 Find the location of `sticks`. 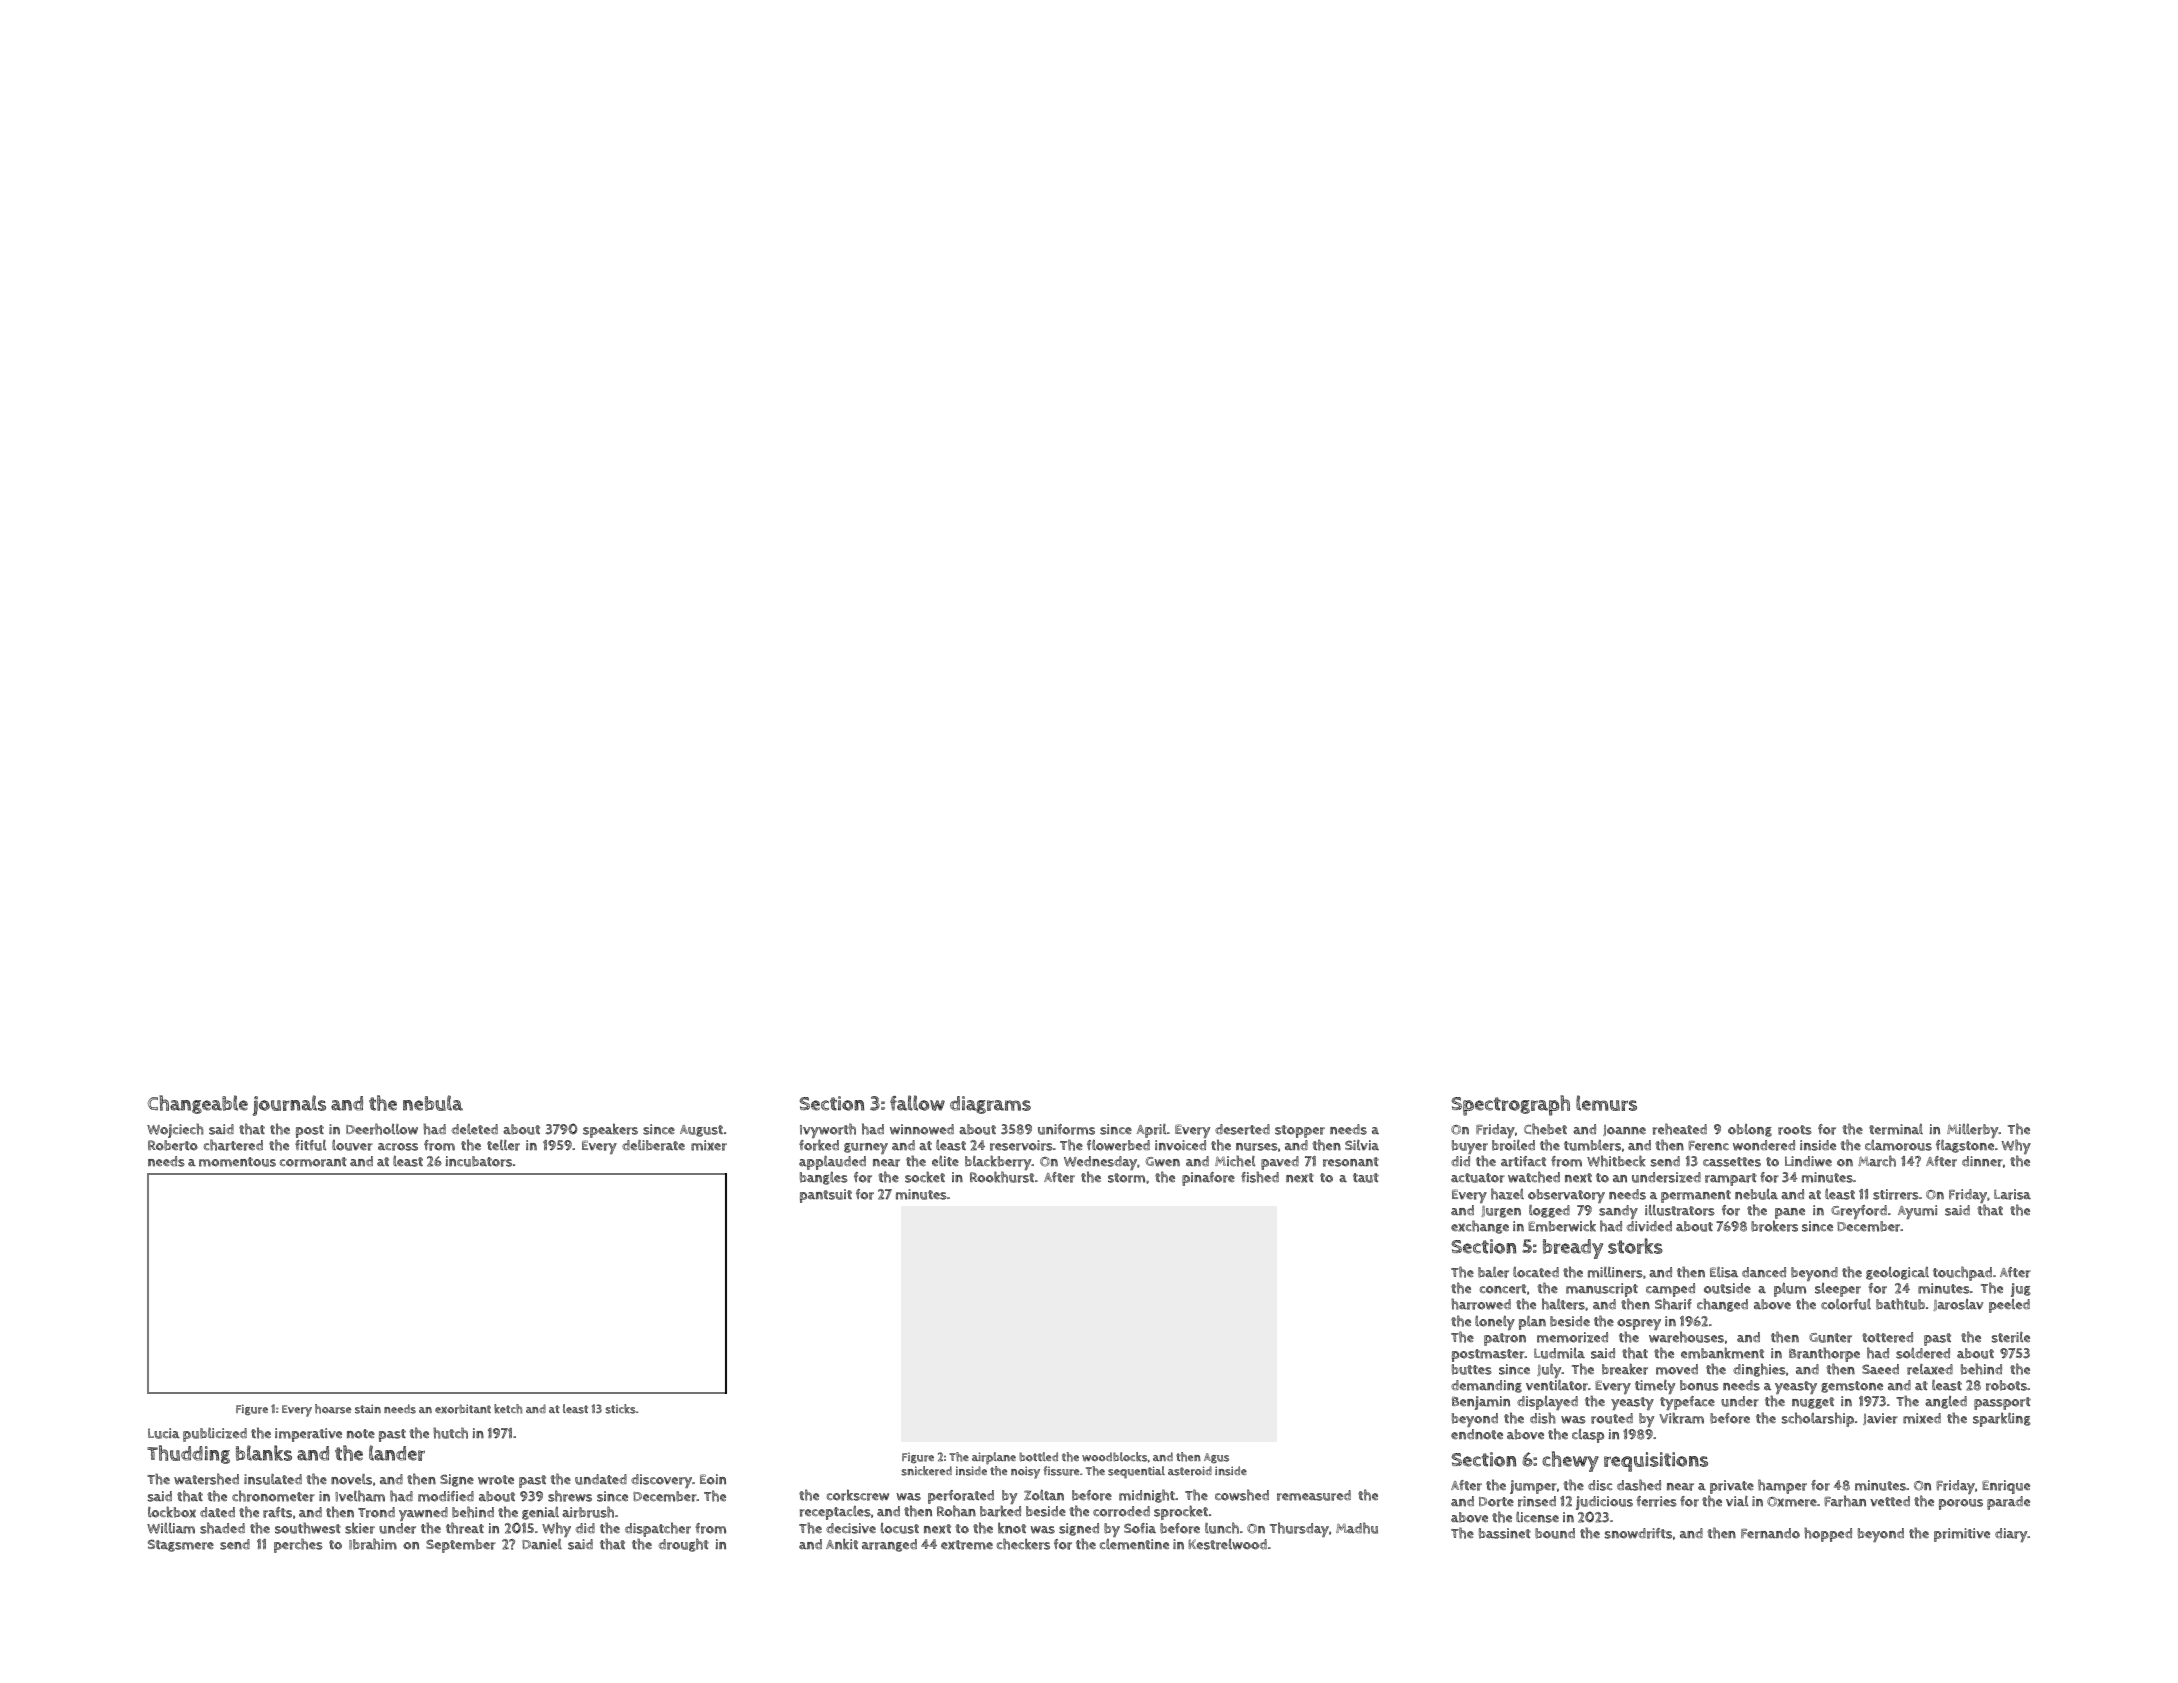

sticks is located at coordinates (620, 1409).
